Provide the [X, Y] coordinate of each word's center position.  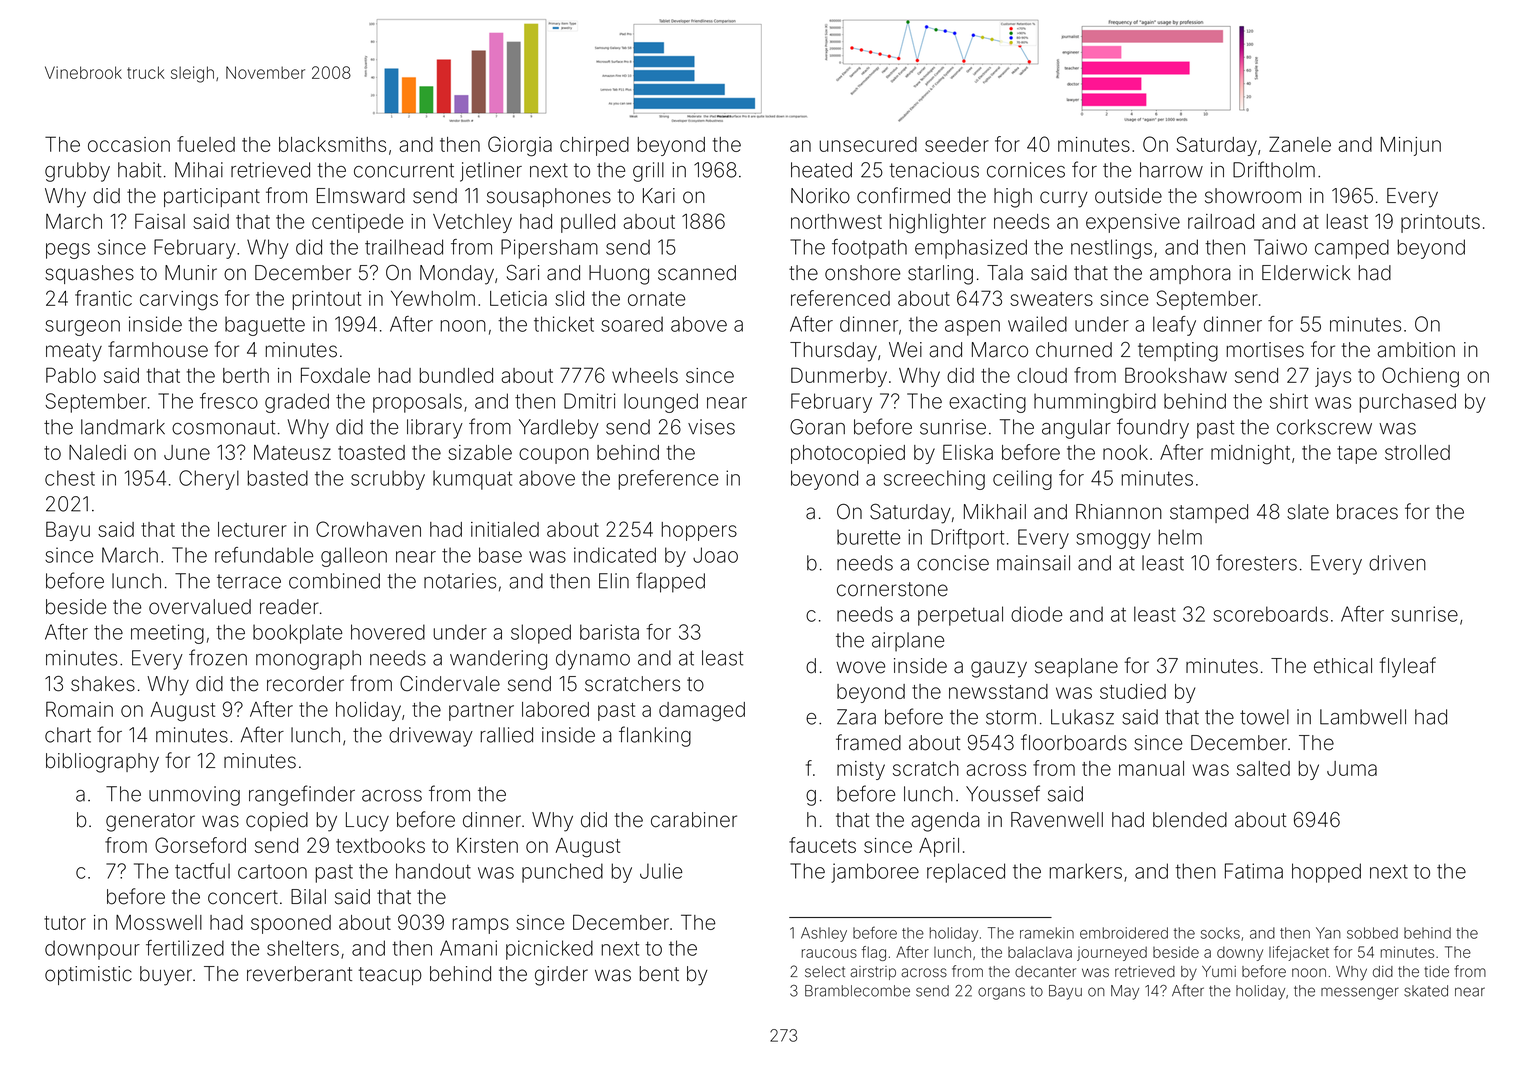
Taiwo [1280, 247]
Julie [661, 871]
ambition [1416, 350]
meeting [167, 634]
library [435, 429]
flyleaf [1408, 667]
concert [243, 897]
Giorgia [520, 146]
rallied [507, 735]
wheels [645, 375]
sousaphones [549, 197]
